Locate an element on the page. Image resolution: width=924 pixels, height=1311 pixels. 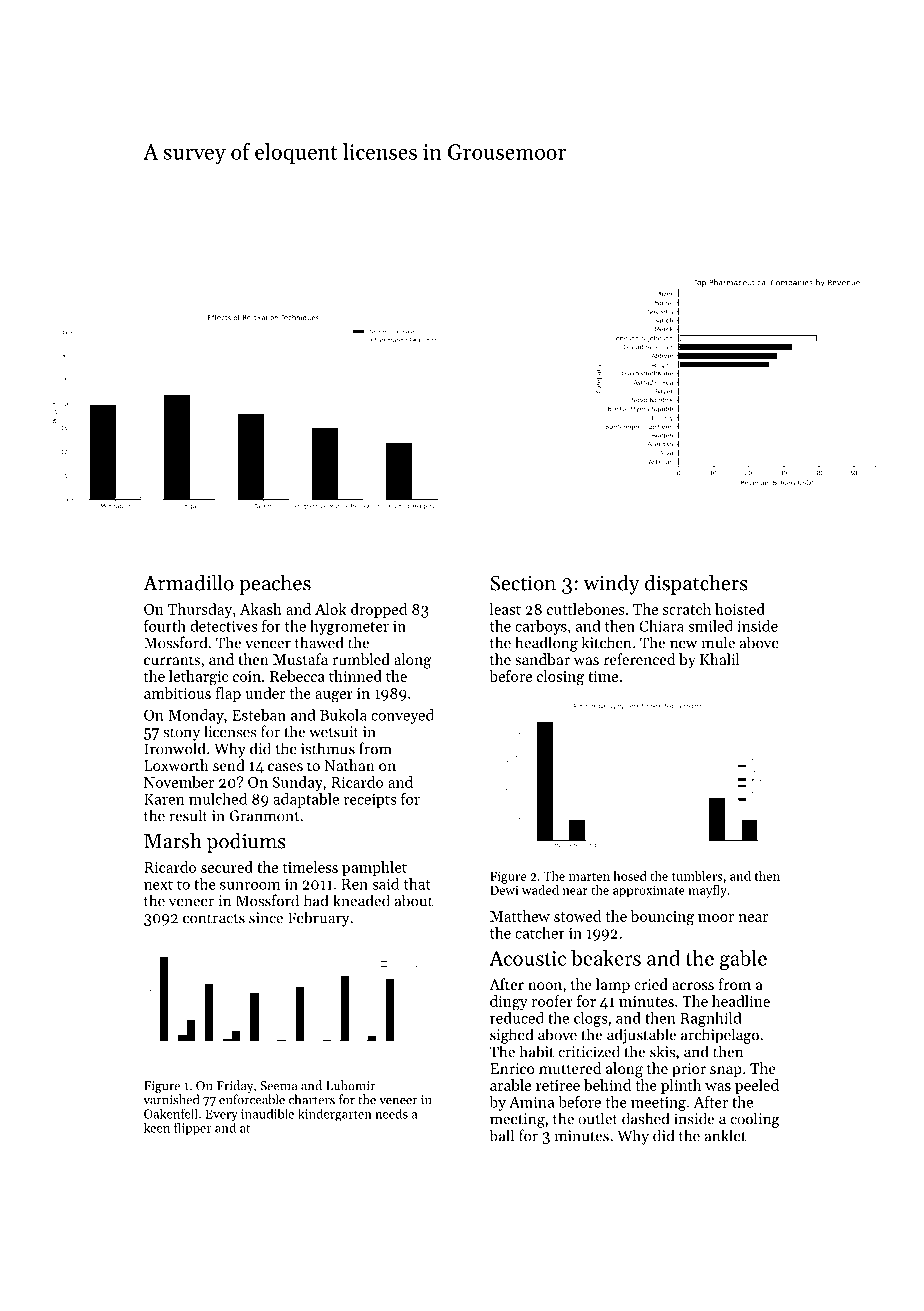
hosed is located at coordinates (630, 876).
